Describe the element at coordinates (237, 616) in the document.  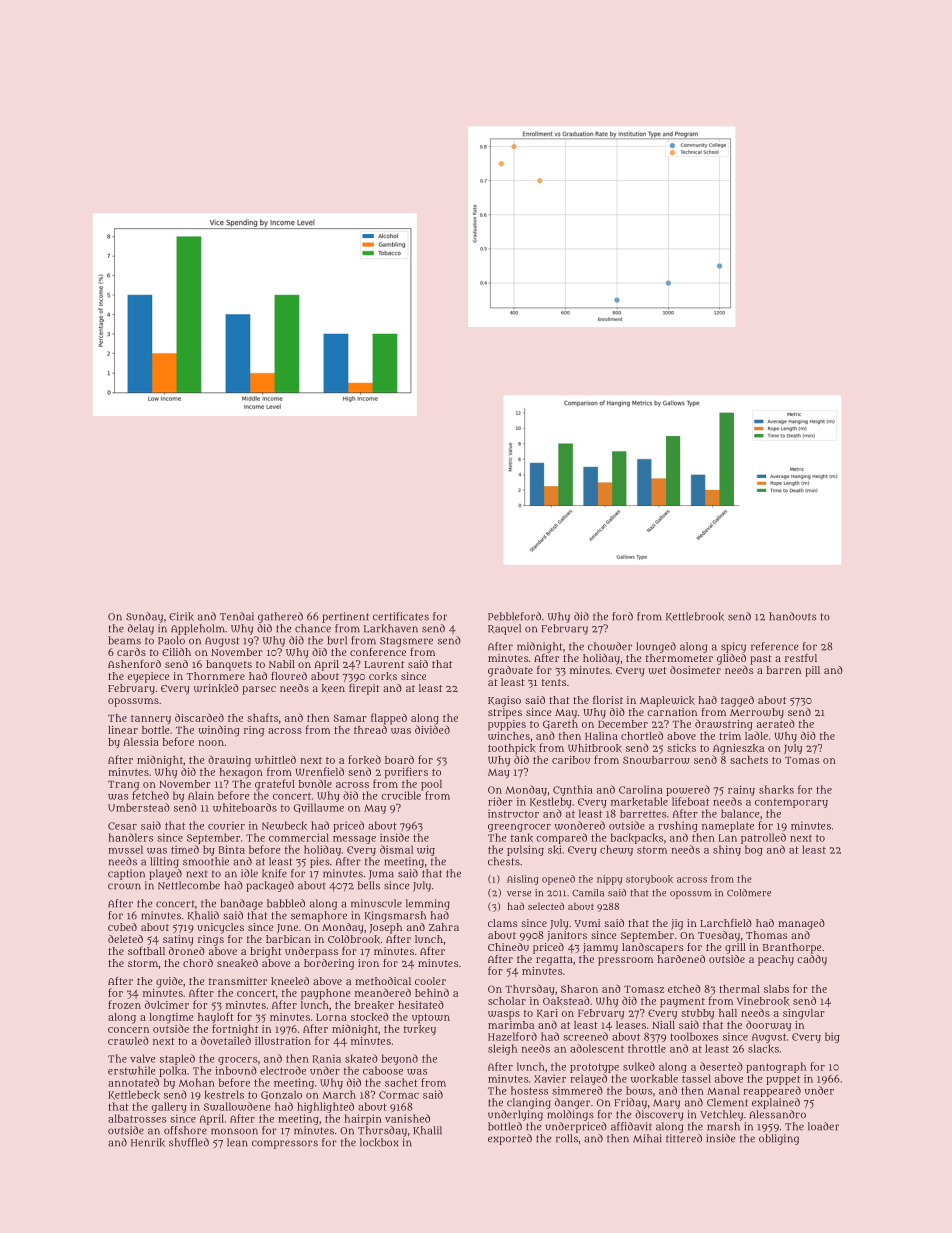
I see `Tendai` at that location.
